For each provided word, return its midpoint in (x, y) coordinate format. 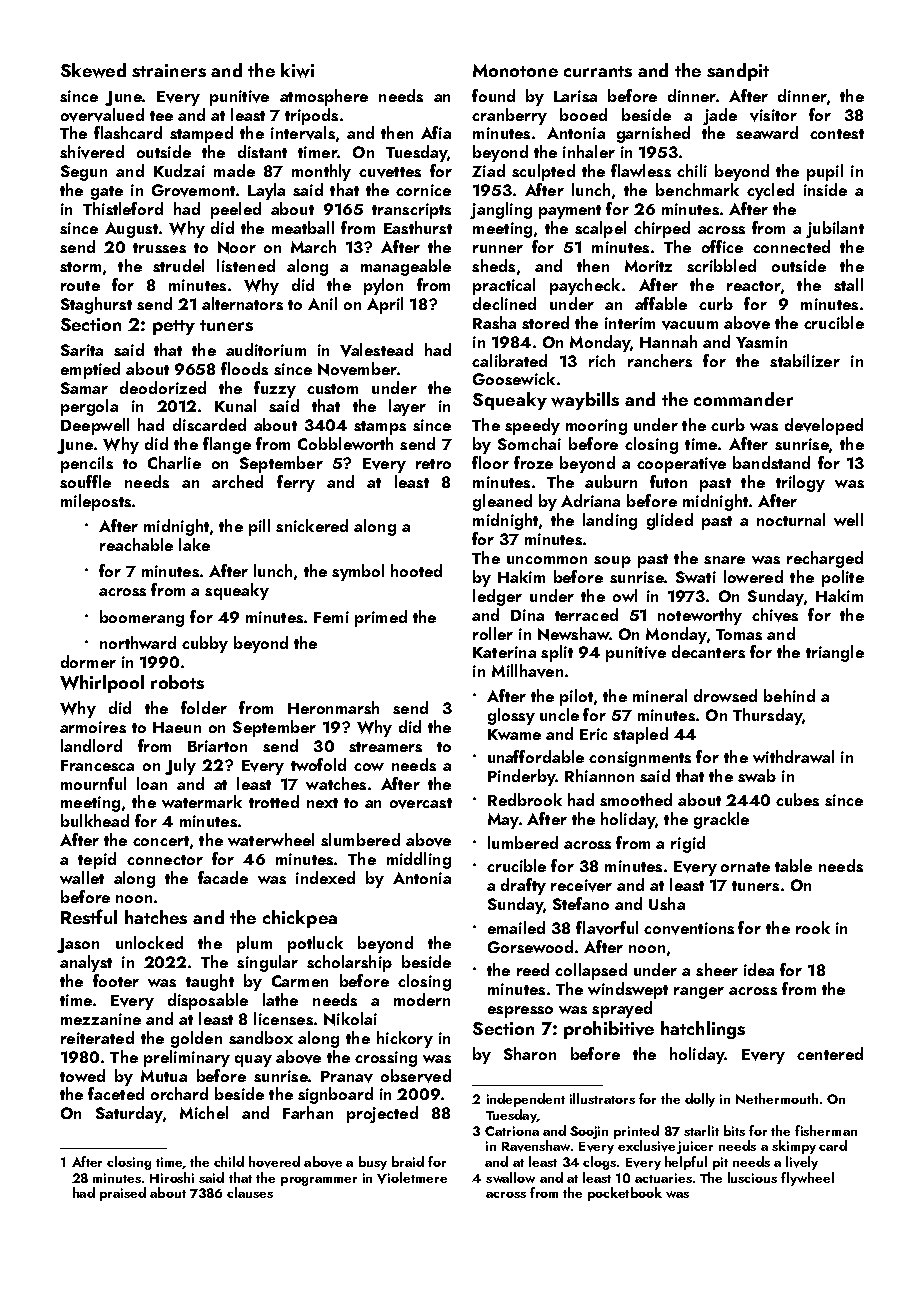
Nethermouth (777, 1098)
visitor (773, 115)
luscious (752, 1177)
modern (422, 999)
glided (670, 521)
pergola (89, 407)
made (234, 170)
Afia (436, 132)
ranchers (660, 360)
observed (416, 1076)
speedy (532, 426)
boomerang (142, 618)
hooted (416, 570)
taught (210, 982)
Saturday (129, 1114)
